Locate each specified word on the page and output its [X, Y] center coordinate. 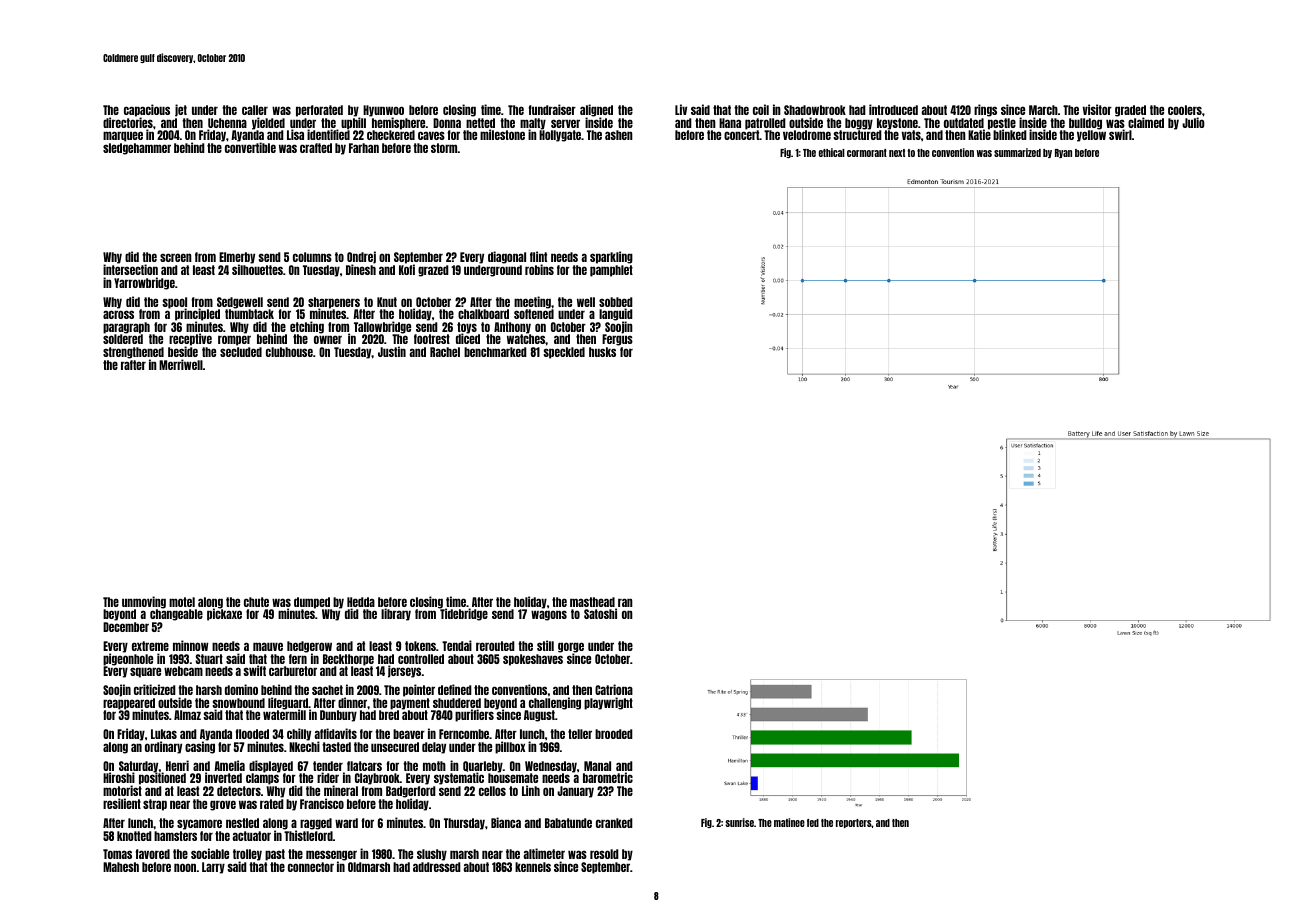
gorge [571, 647]
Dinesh [361, 270]
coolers [1185, 110]
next [897, 153]
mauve [268, 646]
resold [604, 854]
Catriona [614, 689]
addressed [437, 867]
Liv [681, 109]
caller [255, 110]
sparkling [611, 257]
